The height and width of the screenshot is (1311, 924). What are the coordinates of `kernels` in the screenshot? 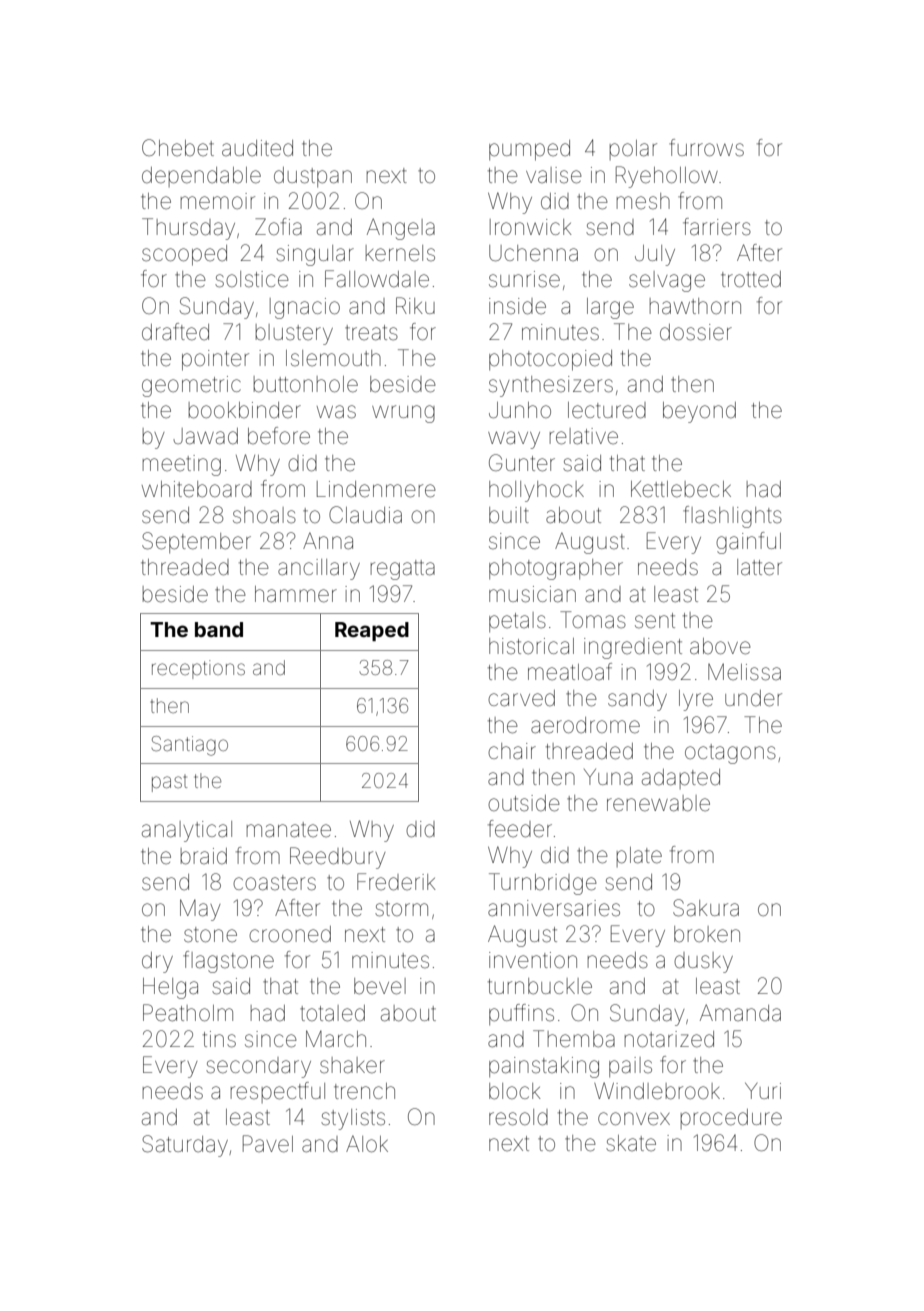 It's located at (400, 253).
